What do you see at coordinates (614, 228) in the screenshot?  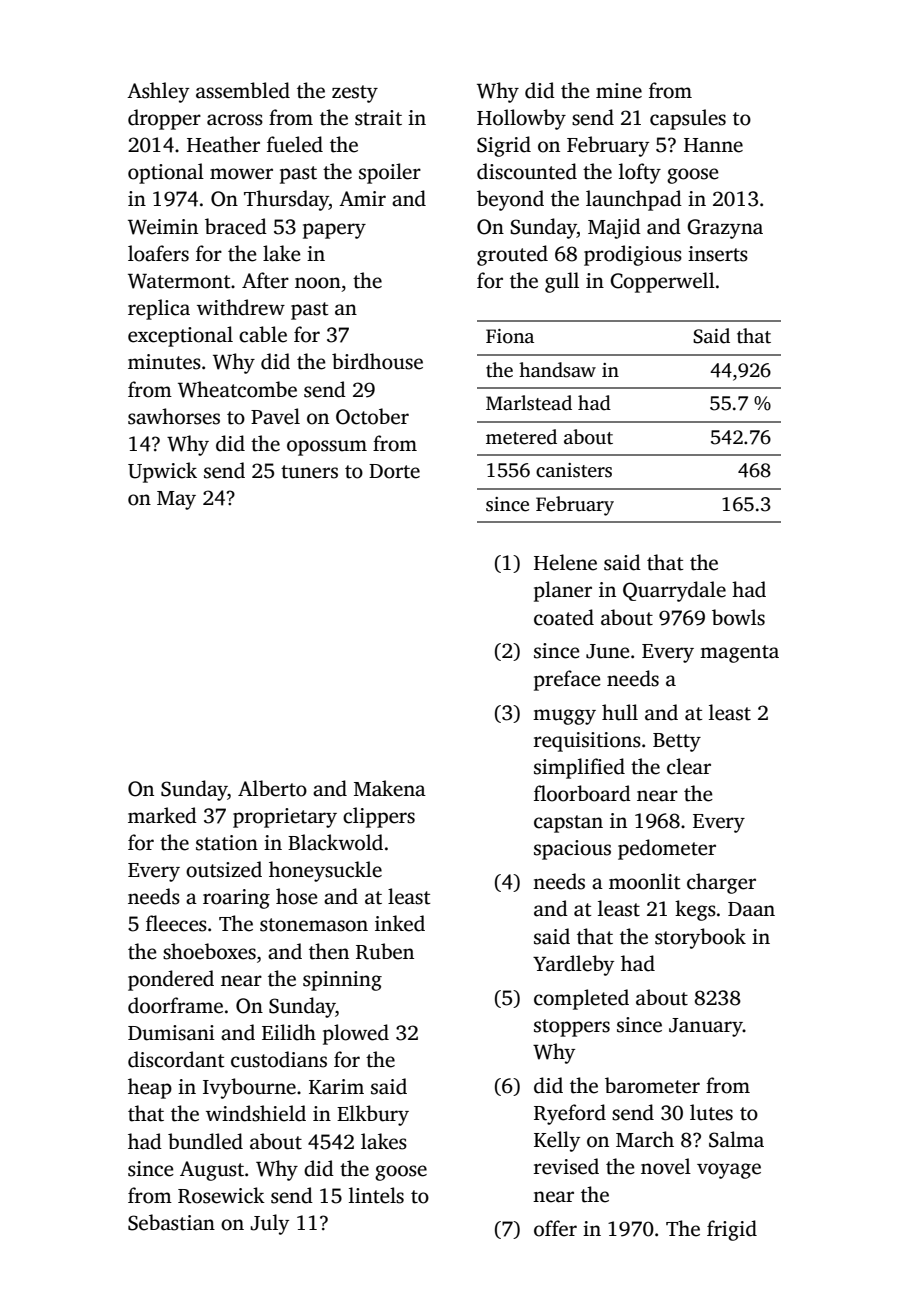 I see `Majid` at bounding box center [614, 228].
